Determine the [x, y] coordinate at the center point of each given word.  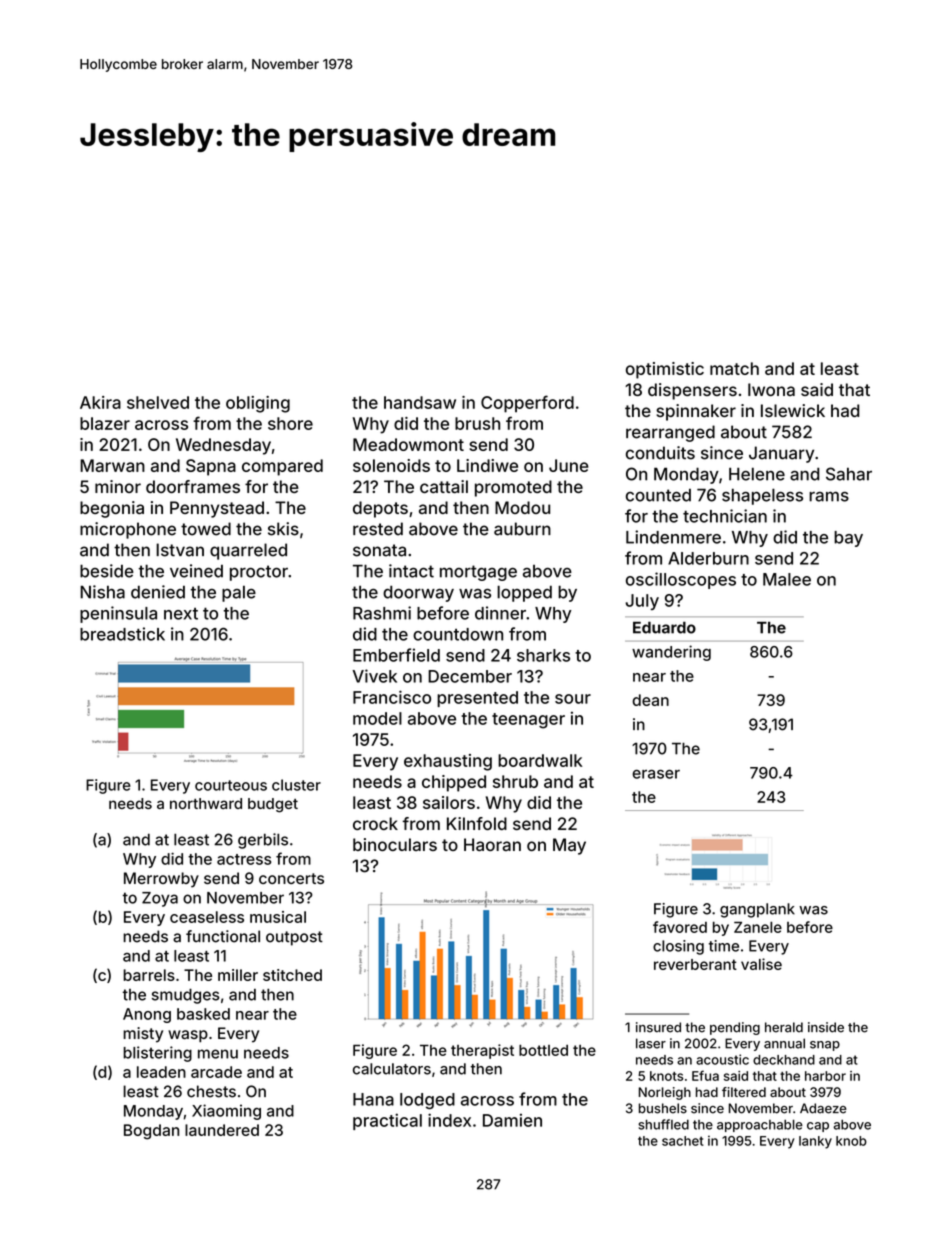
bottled [543, 1050]
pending [735, 1028]
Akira [100, 402]
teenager [528, 721]
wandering [671, 653]
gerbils [263, 841]
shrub [515, 781]
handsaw [420, 402]
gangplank [757, 910]
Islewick [793, 410]
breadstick [122, 634]
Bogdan [151, 1132]
